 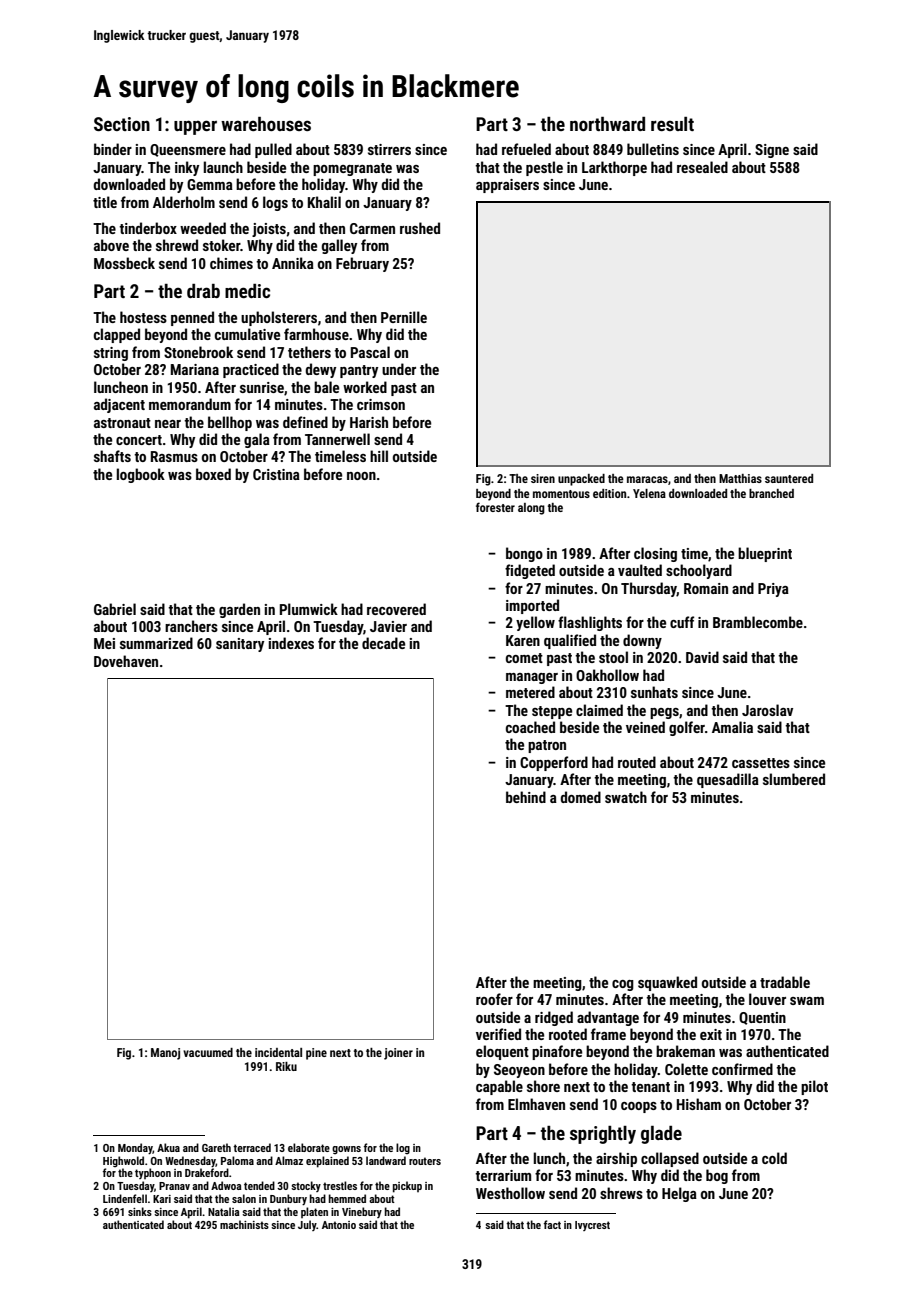 I want to click on pestle, so click(x=544, y=168).
